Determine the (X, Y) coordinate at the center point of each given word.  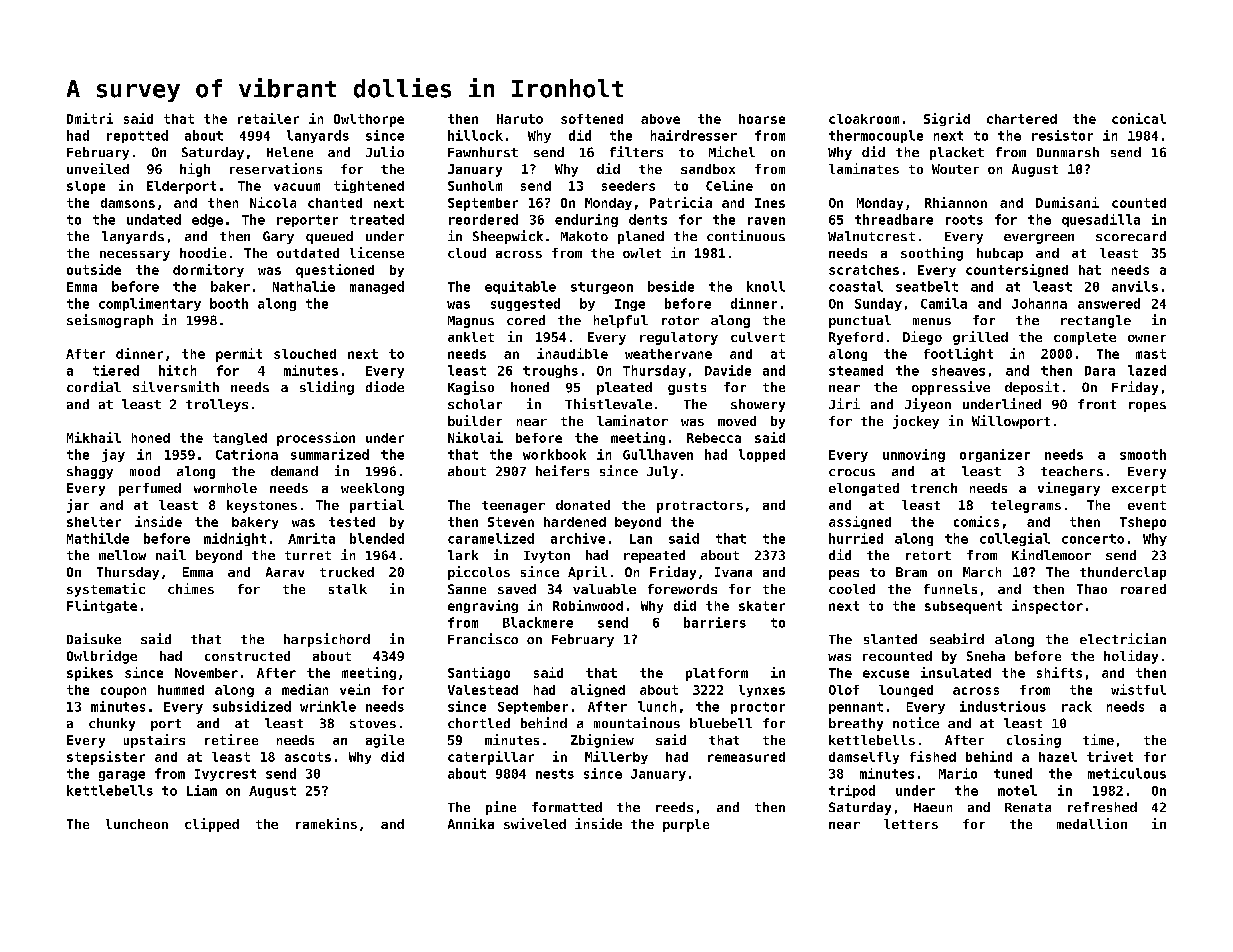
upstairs (154, 741)
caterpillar (491, 758)
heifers (562, 470)
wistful (1138, 689)
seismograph (110, 321)
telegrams (1026, 506)
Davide (728, 370)
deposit (1032, 388)
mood (145, 471)
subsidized (252, 706)
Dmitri (90, 118)
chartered (1022, 119)
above (660, 119)
